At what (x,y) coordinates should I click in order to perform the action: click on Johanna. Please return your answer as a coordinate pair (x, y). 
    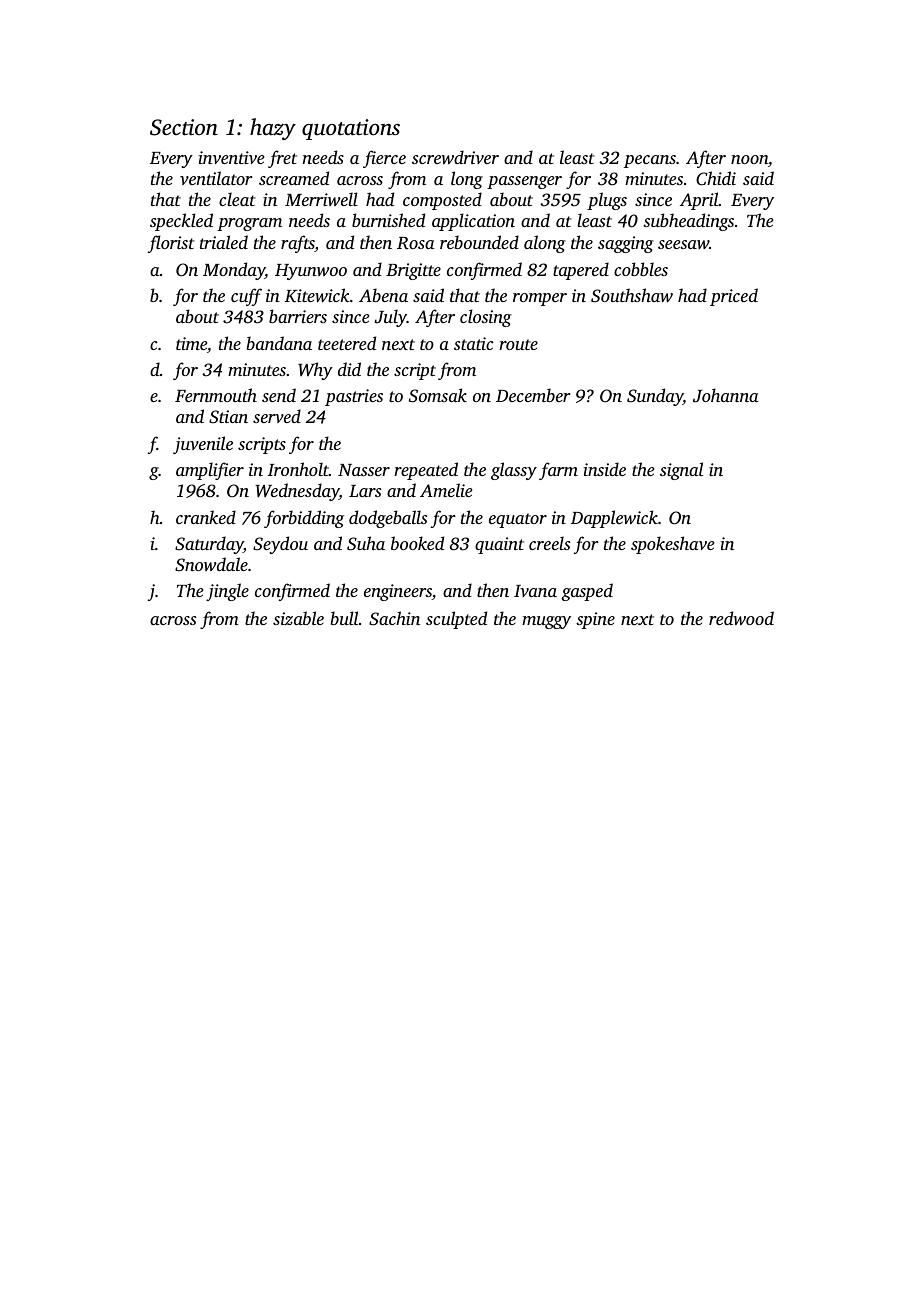
    Looking at the image, I should click on (726, 395).
